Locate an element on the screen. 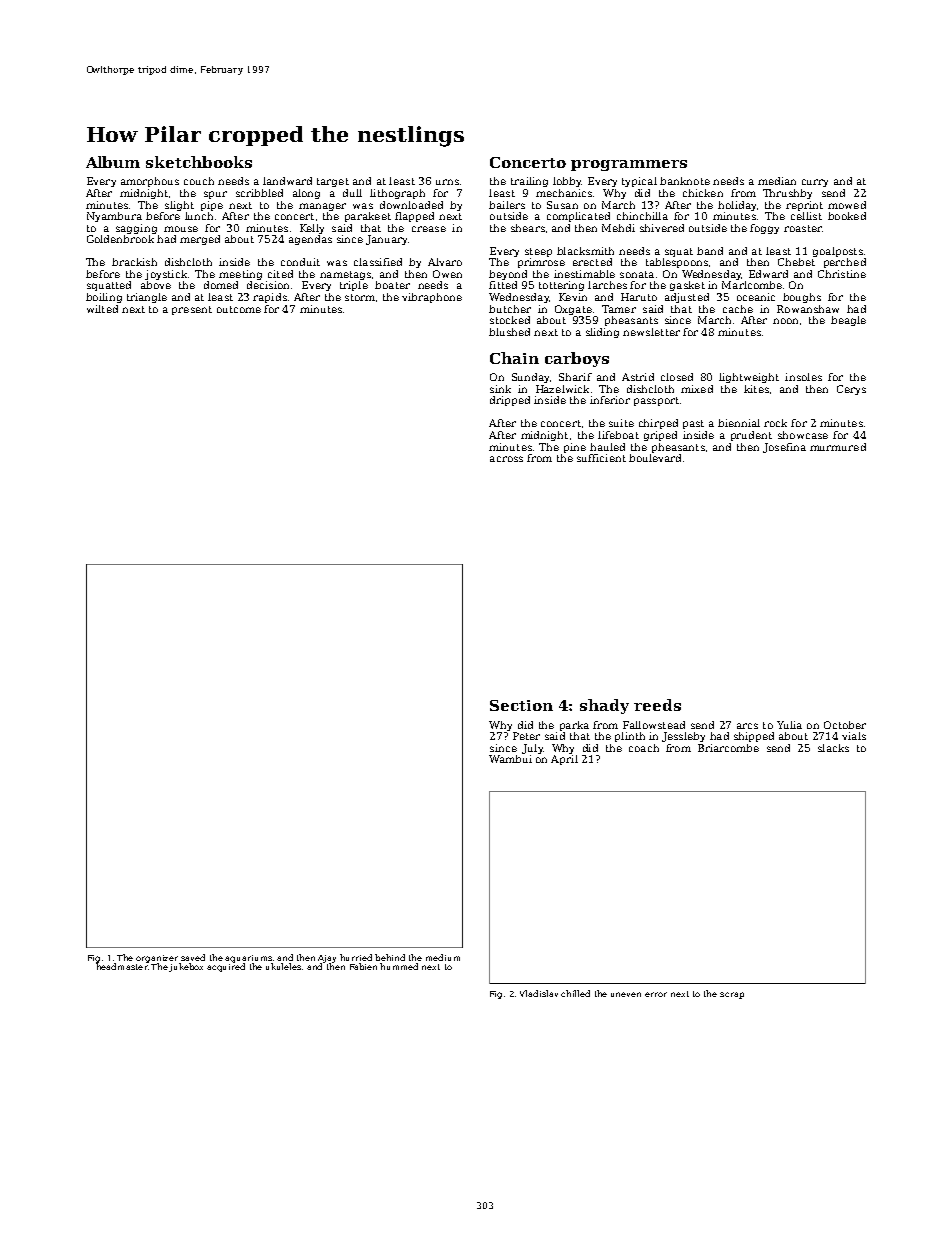 This screenshot has height=1233, width=952. across is located at coordinates (506, 459).
